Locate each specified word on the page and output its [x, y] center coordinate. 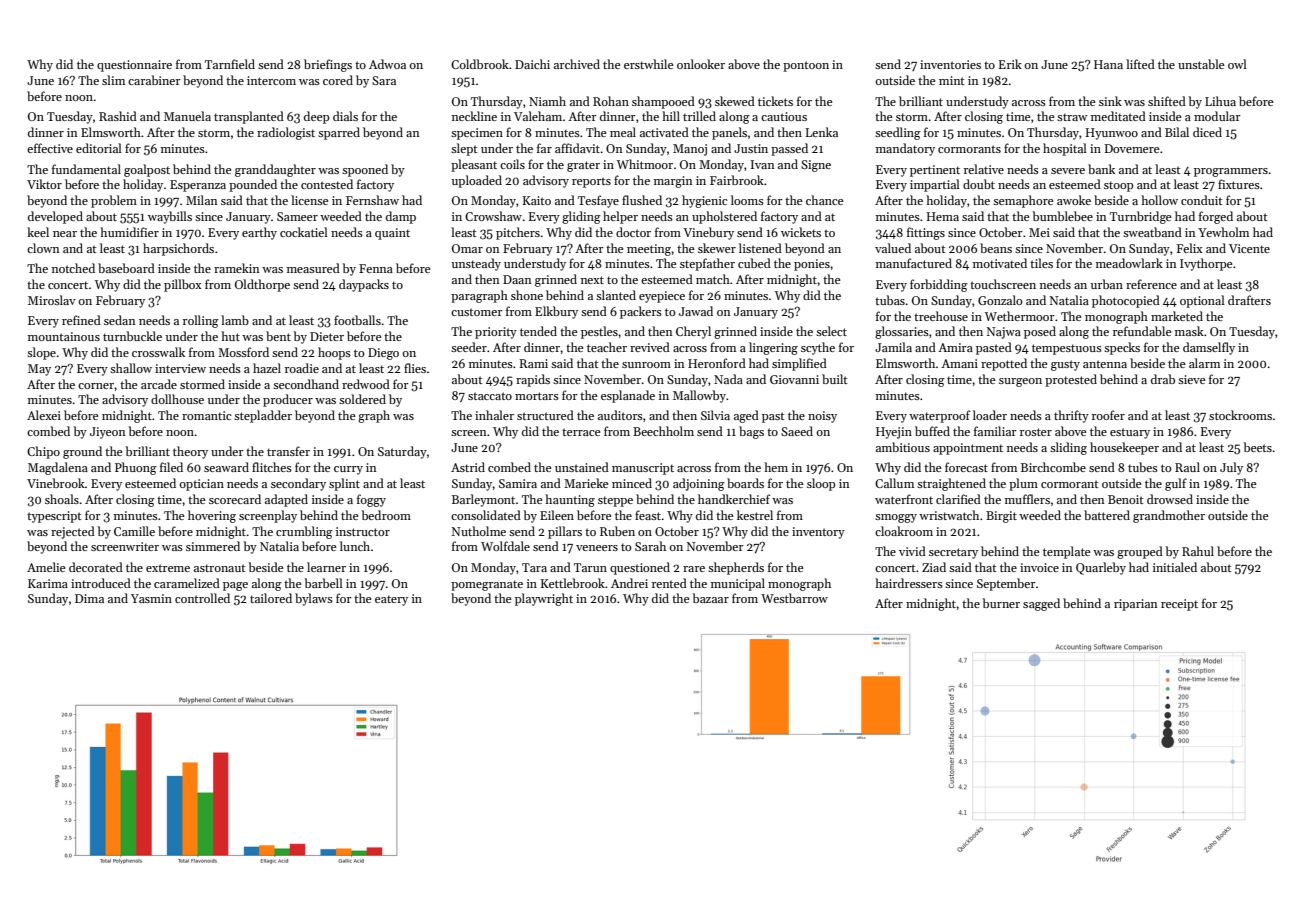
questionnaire [134, 66]
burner [1001, 603]
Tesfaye [598, 201]
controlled [202, 598]
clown [43, 248]
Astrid [468, 467]
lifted [1140, 64]
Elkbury [556, 312]
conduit [1202, 200]
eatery [391, 600]
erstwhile [649, 64]
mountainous [64, 336]
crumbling [304, 532]
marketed [1177, 316]
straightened [951, 484]
